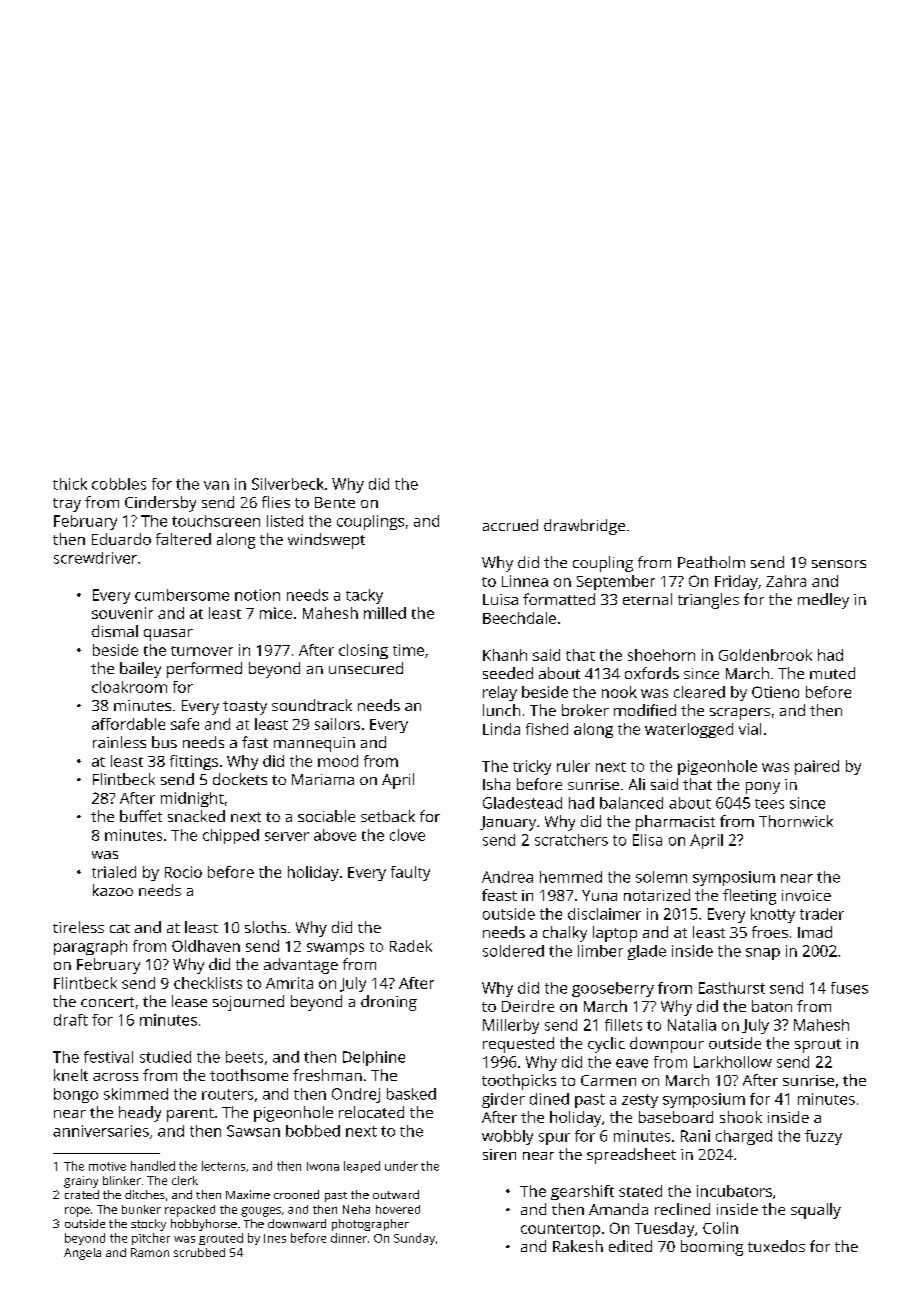 This image has width=924, height=1308. Describe the element at coordinates (115, 631) in the image. I see `dismal` at that location.
